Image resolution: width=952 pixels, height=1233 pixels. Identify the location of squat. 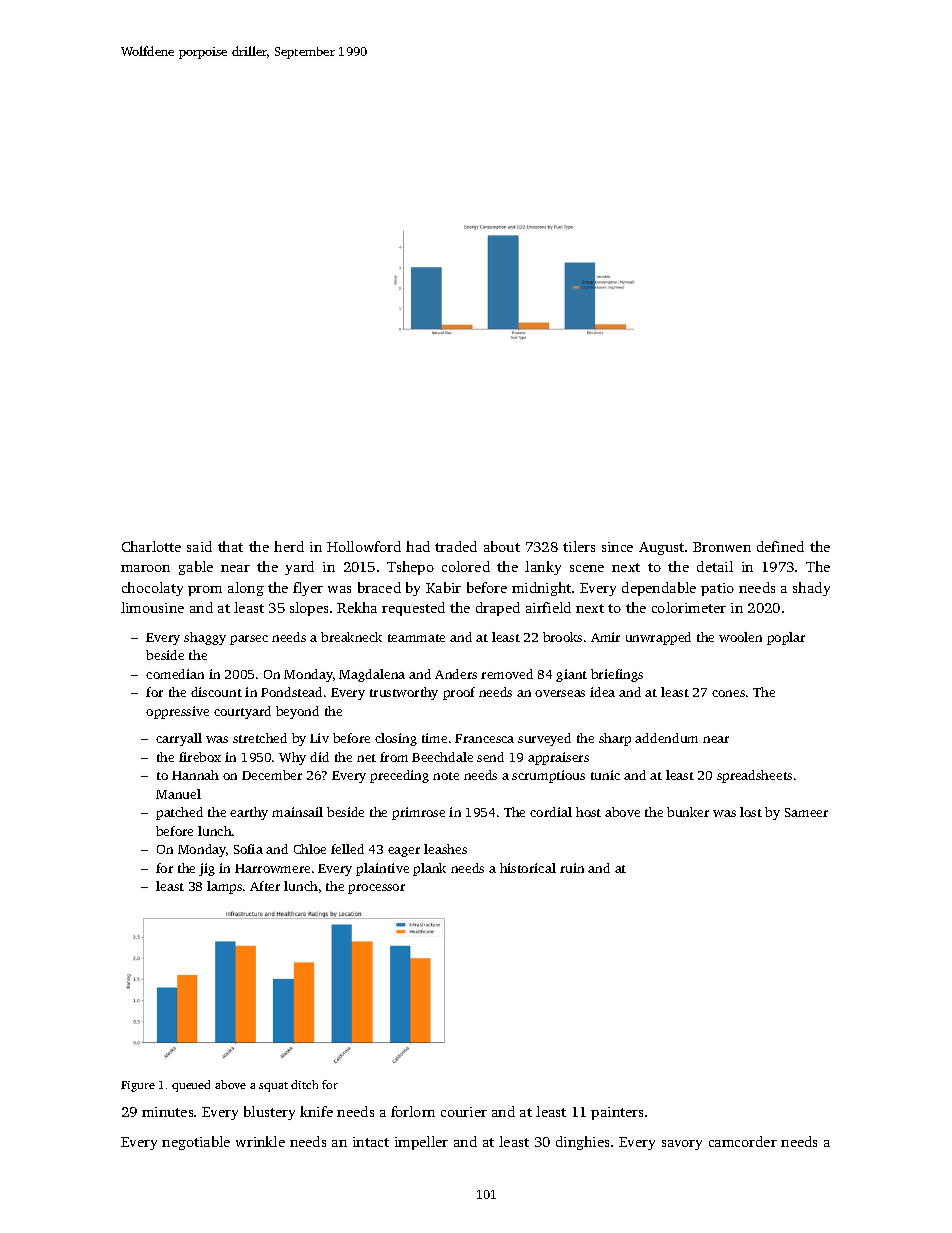
(273, 1087).
